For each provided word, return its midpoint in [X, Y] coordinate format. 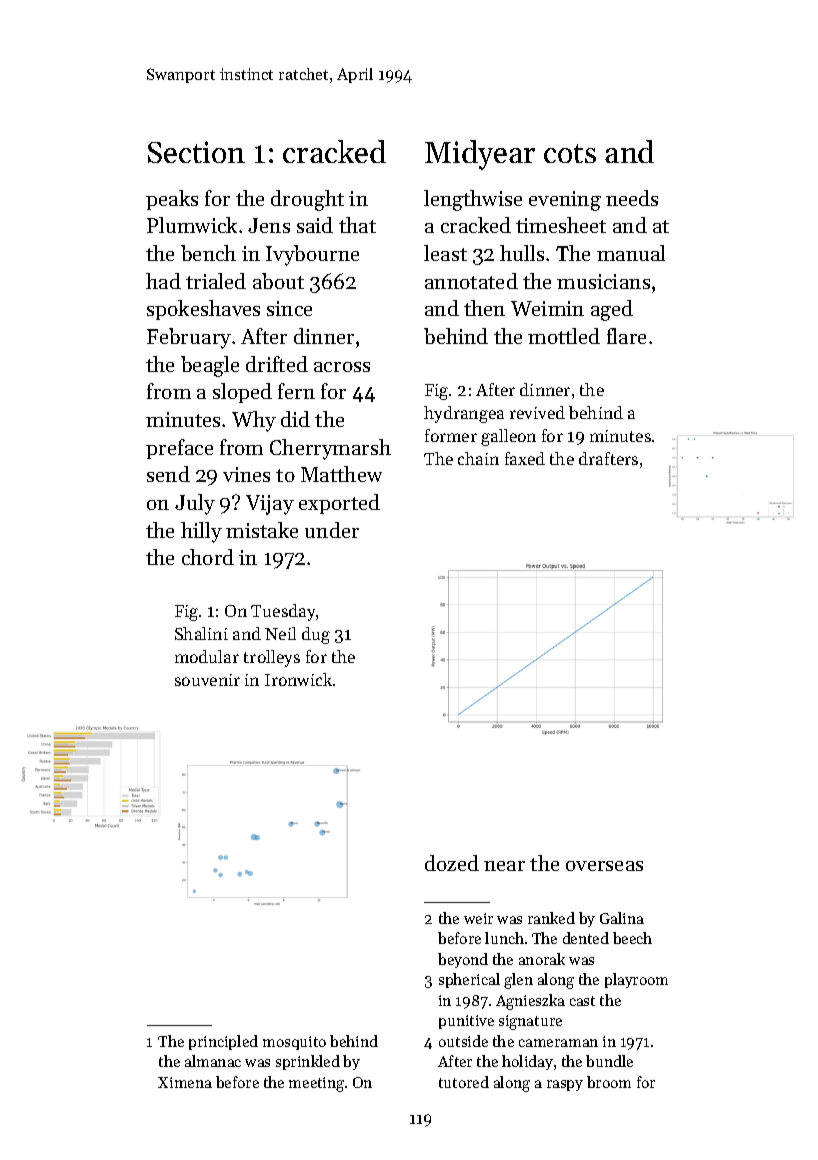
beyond [463, 960]
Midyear [480, 155]
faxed [525, 458]
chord [208, 557]
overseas [604, 866]
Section [196, 152]
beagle [210, 366]
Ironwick [298, 679]
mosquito [294, 1043]
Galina [622, 918]
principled [223, 1042]
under [332, 530]
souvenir [207, 680]
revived [537, 412]
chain [478, 458]
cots [570, 153]
